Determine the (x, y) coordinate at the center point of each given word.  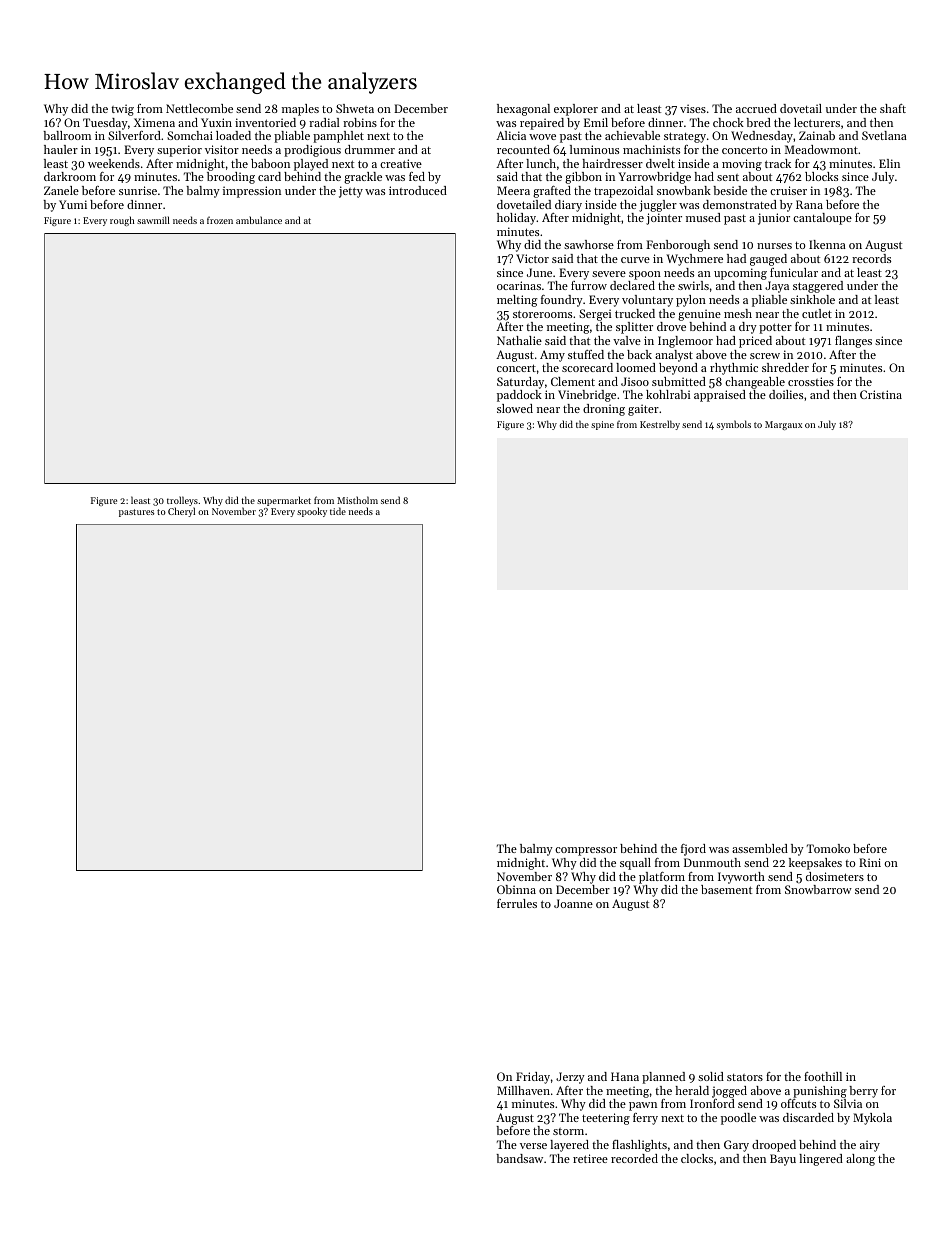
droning (604, 410)
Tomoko (828, 848)
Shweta (355, 108)
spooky (312, 512)
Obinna (516, 889)
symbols (734, 425)
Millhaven (523, 1090)
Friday (533, 1078)
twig (122, 110)
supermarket (284, 501)
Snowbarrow (818, 889)
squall (635, 864)
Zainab (817, 135)
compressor (586, 851)
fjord (693, 850)
